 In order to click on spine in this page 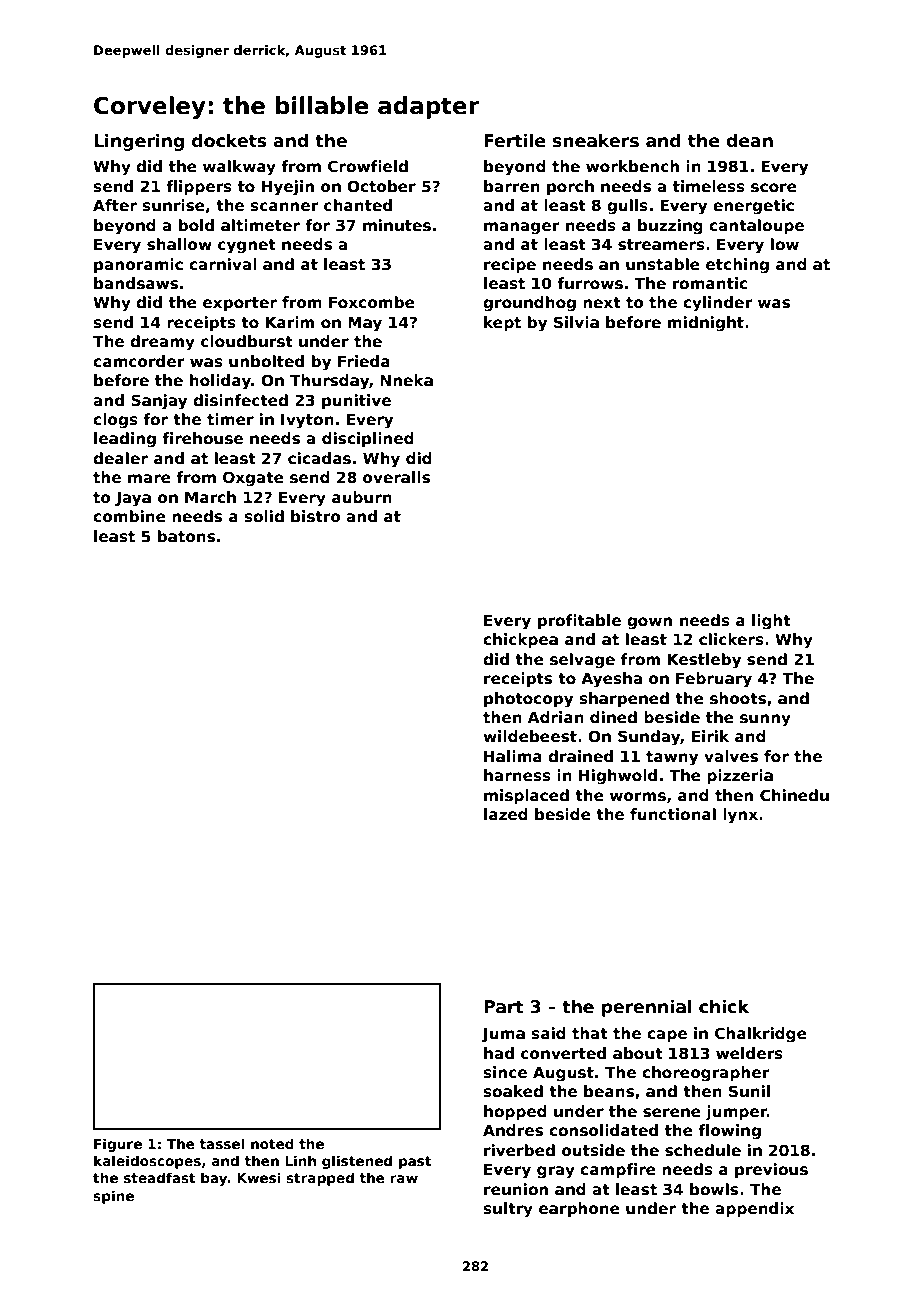, I will do `click(113, 1197)`.
